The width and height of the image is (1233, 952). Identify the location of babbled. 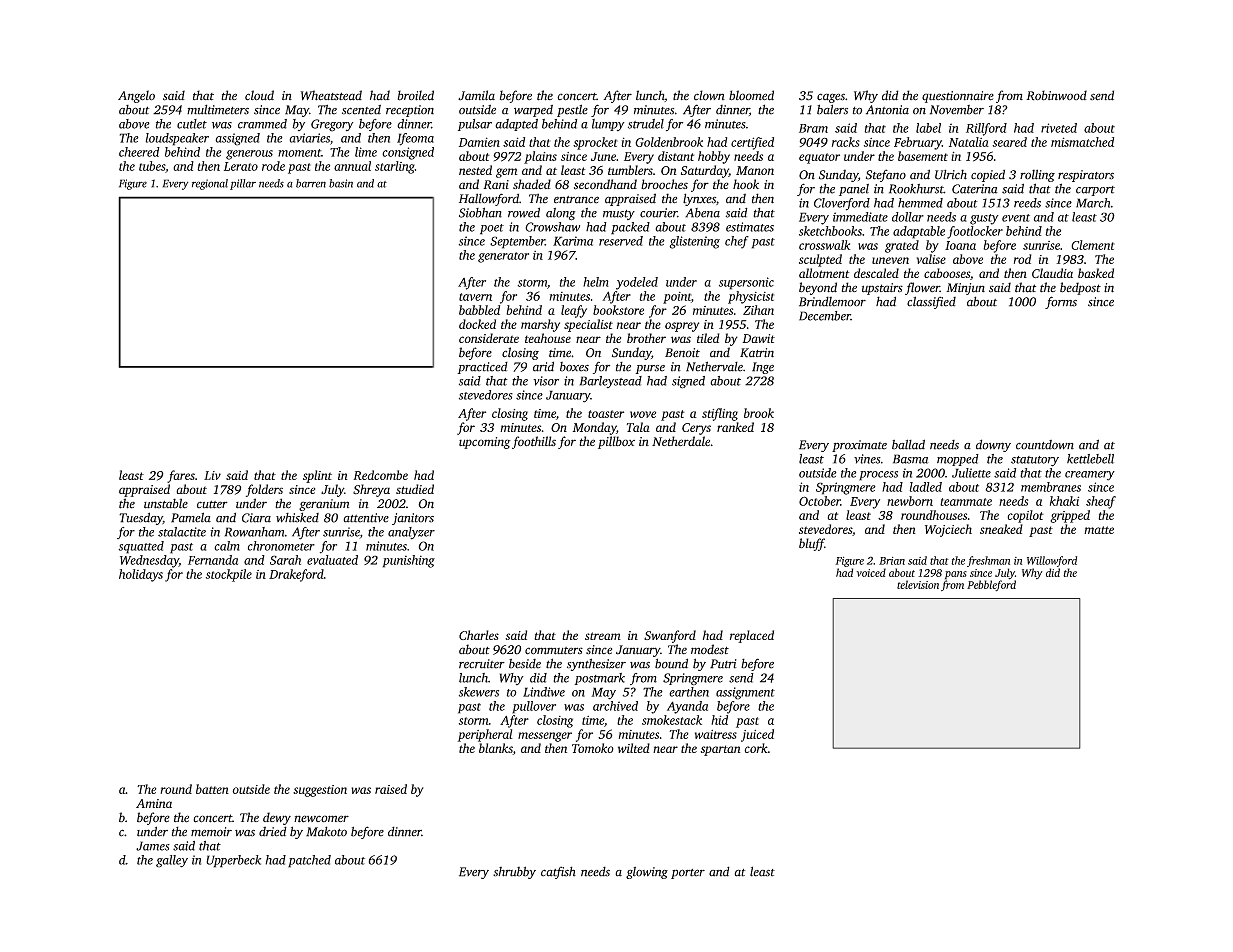
(479, 310).
